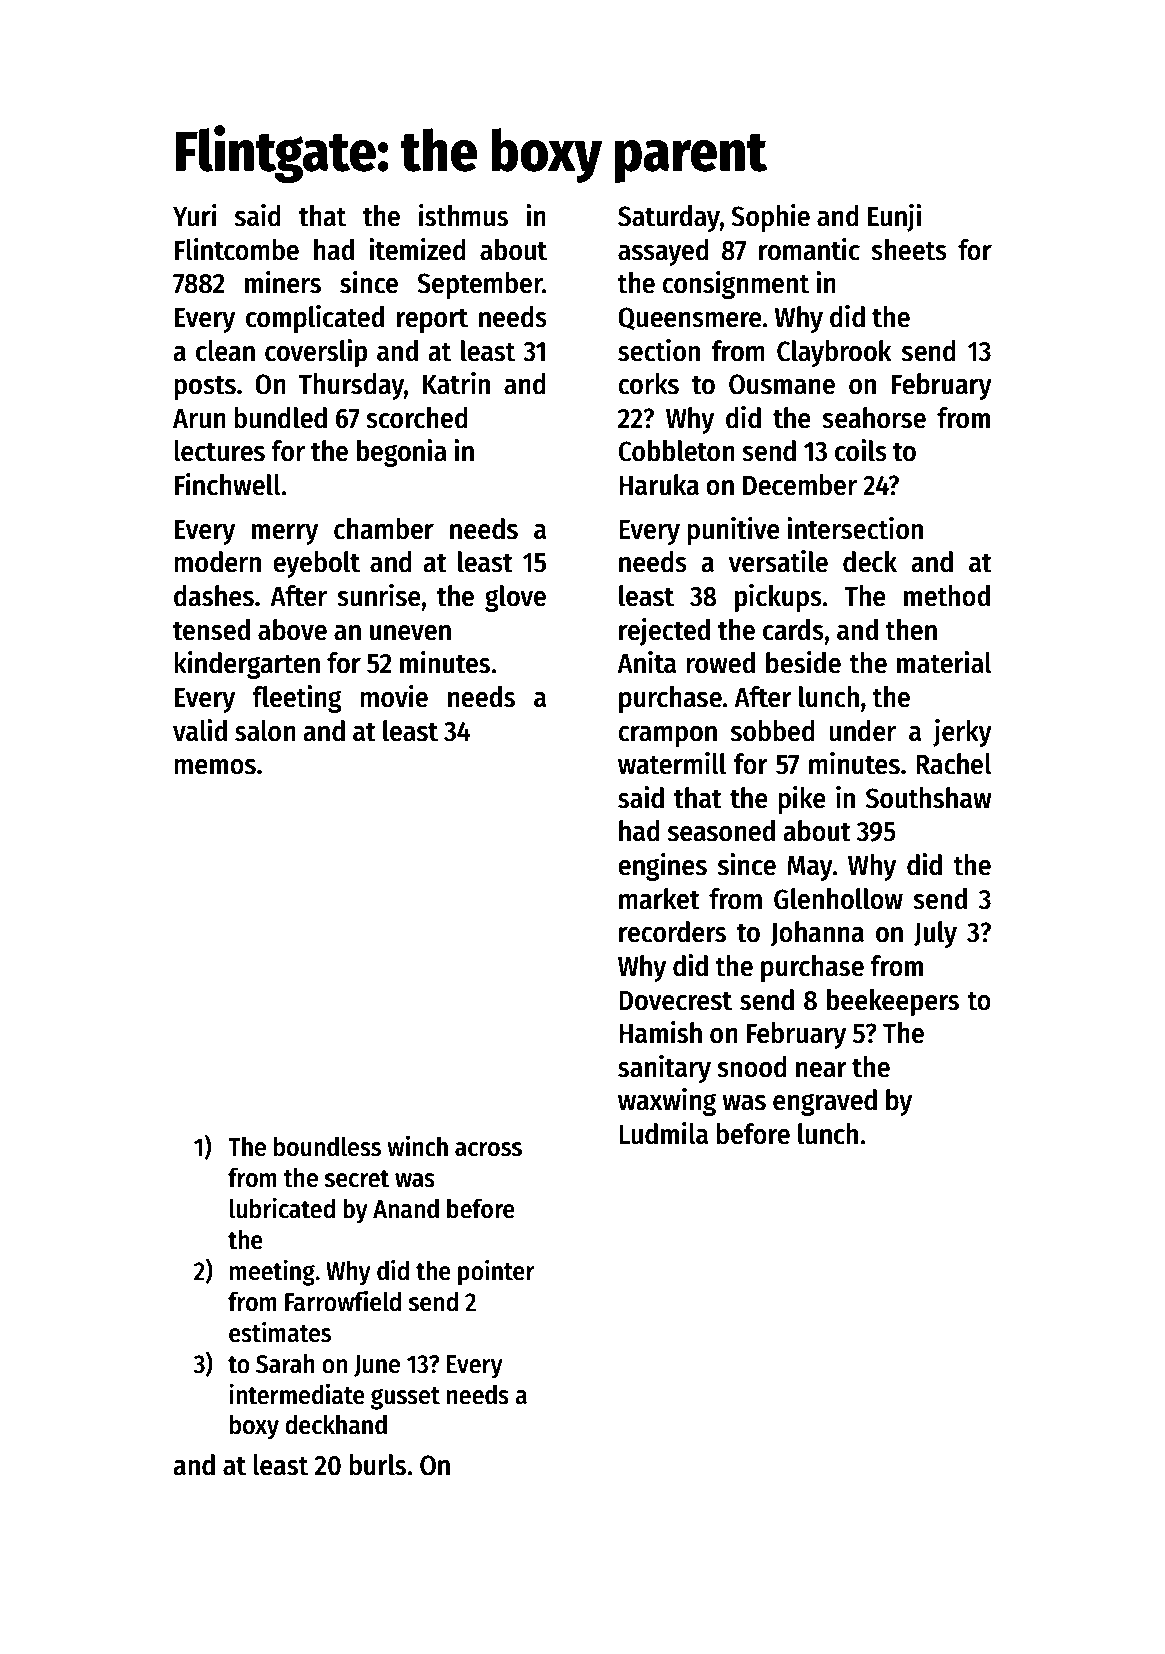 Image resolution: width=1165 pixels, height=1654 pixels. I want to click on Farrowfield, so click(343, 1301).
